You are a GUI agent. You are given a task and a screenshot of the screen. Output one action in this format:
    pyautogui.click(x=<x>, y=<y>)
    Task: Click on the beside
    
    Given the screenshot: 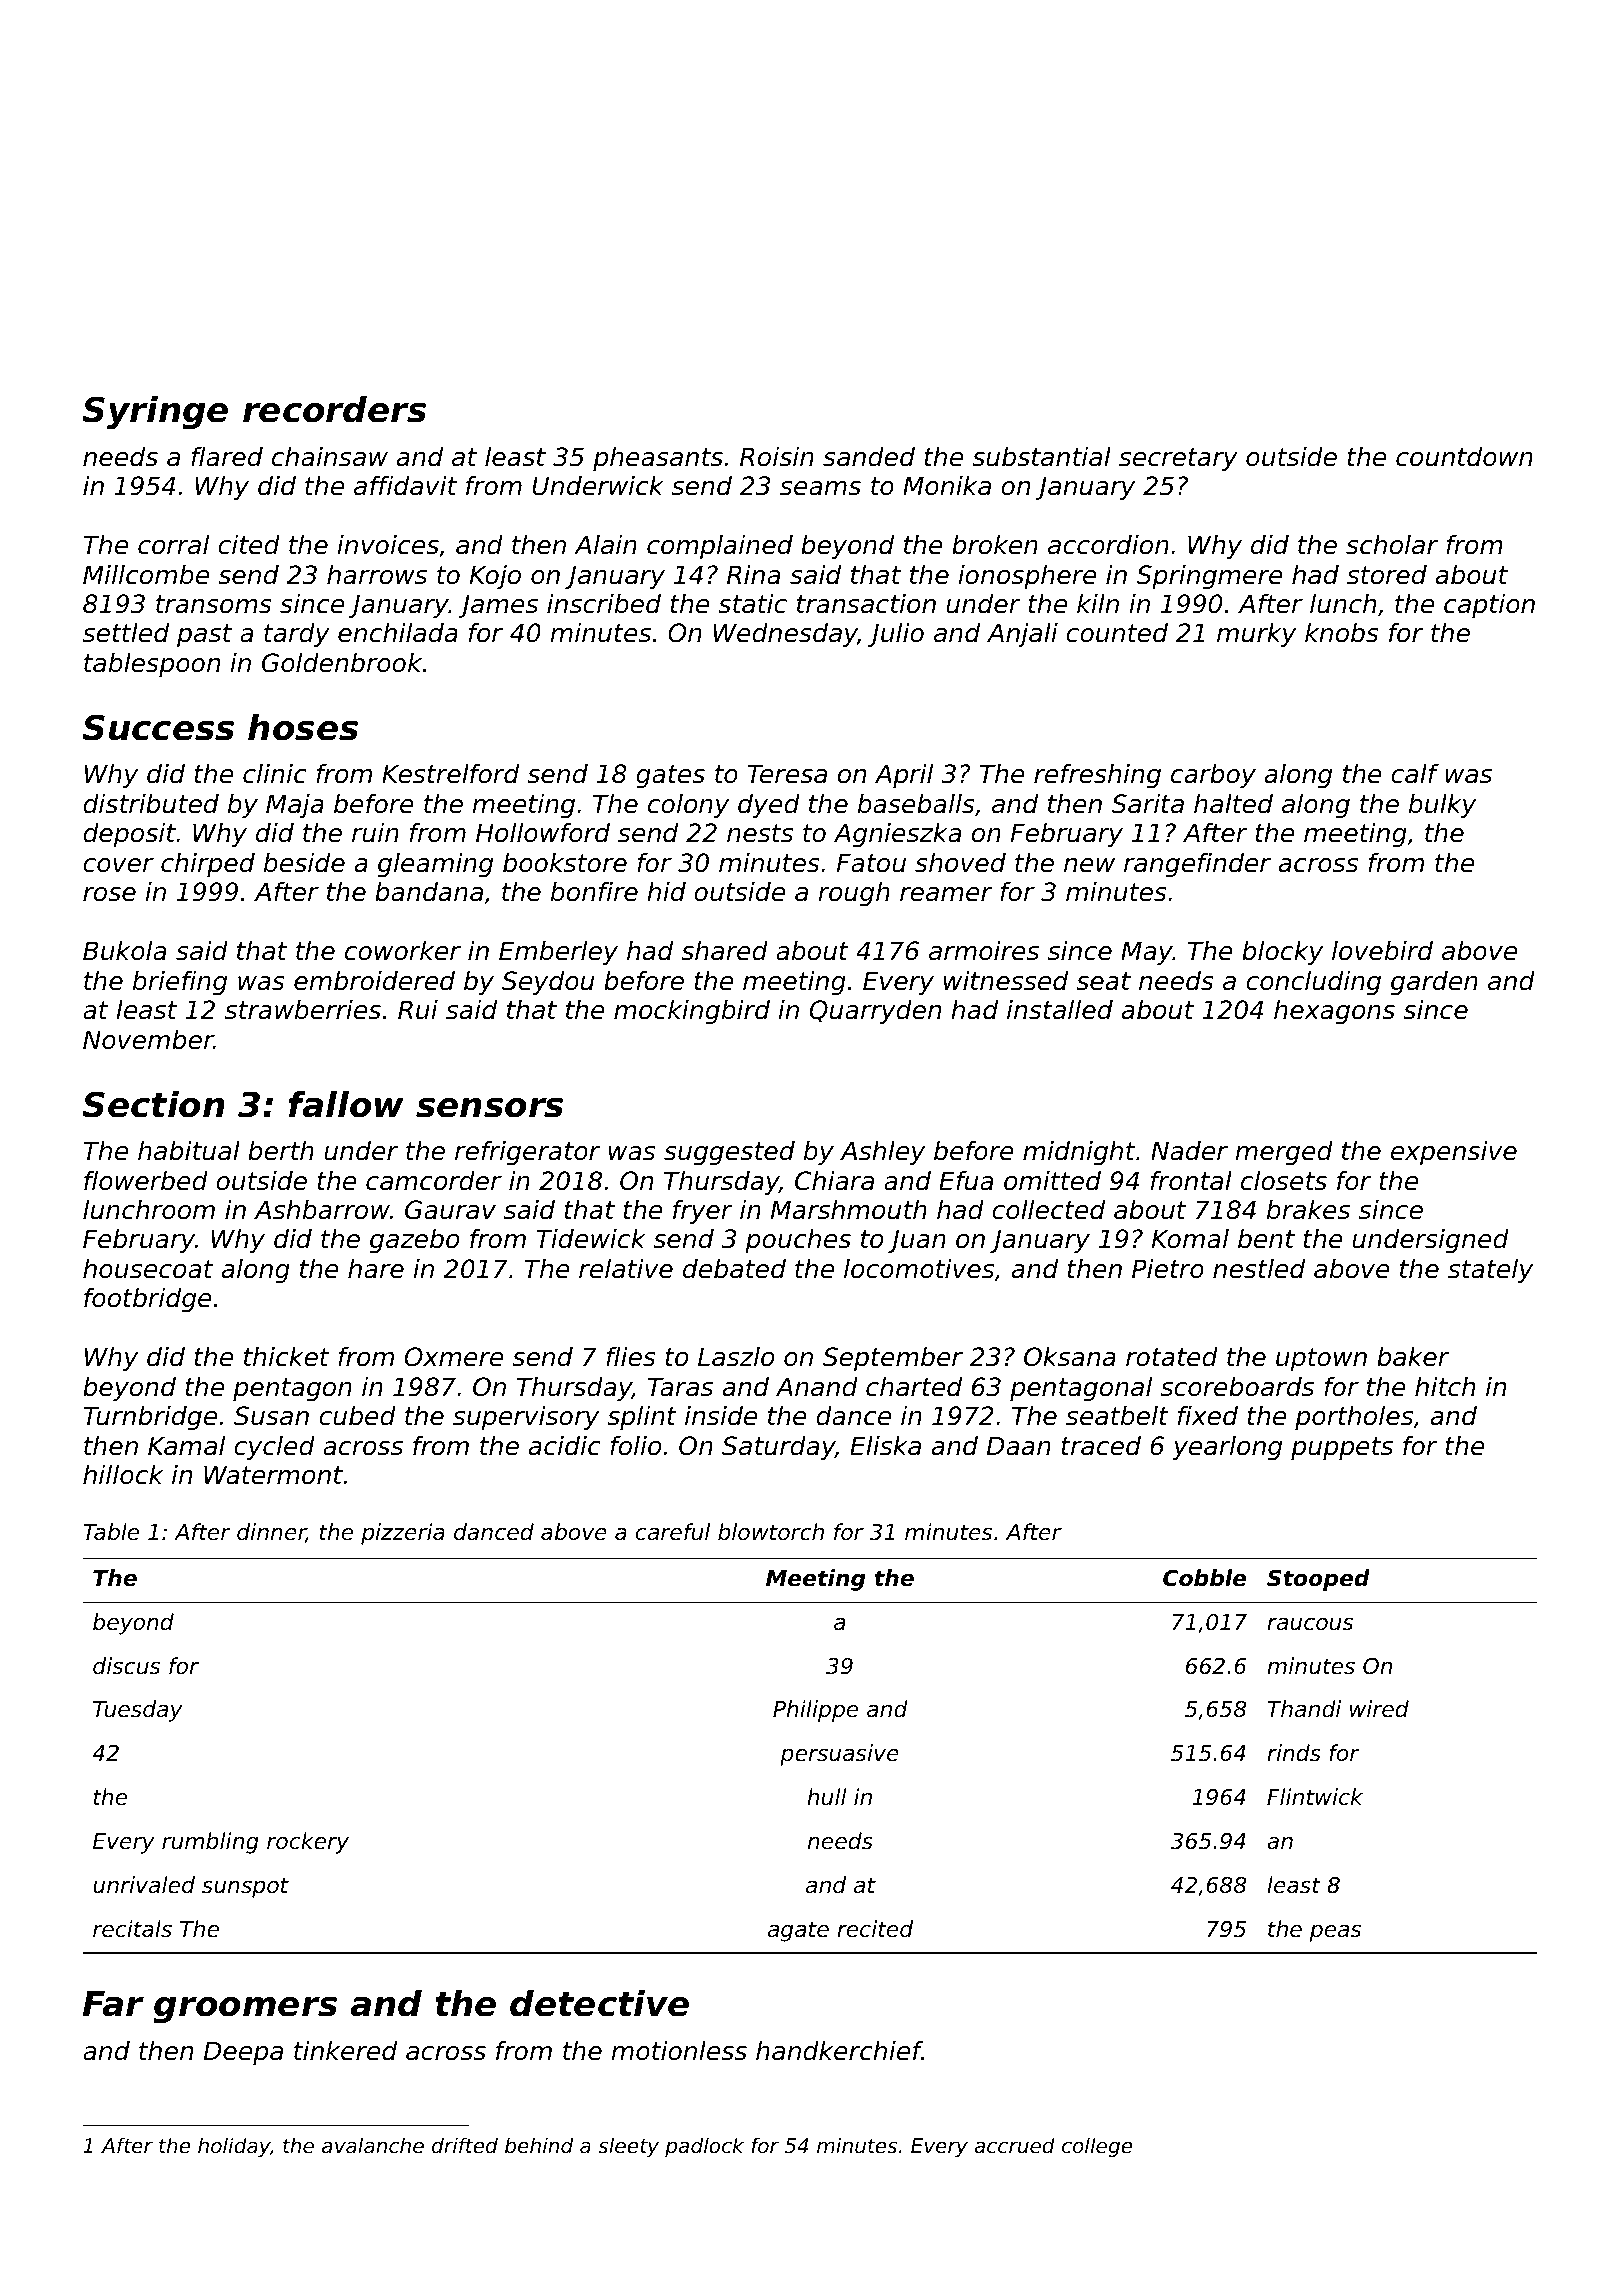 What is the action you would take?
    pyautogui.click(x=304, y=863)
